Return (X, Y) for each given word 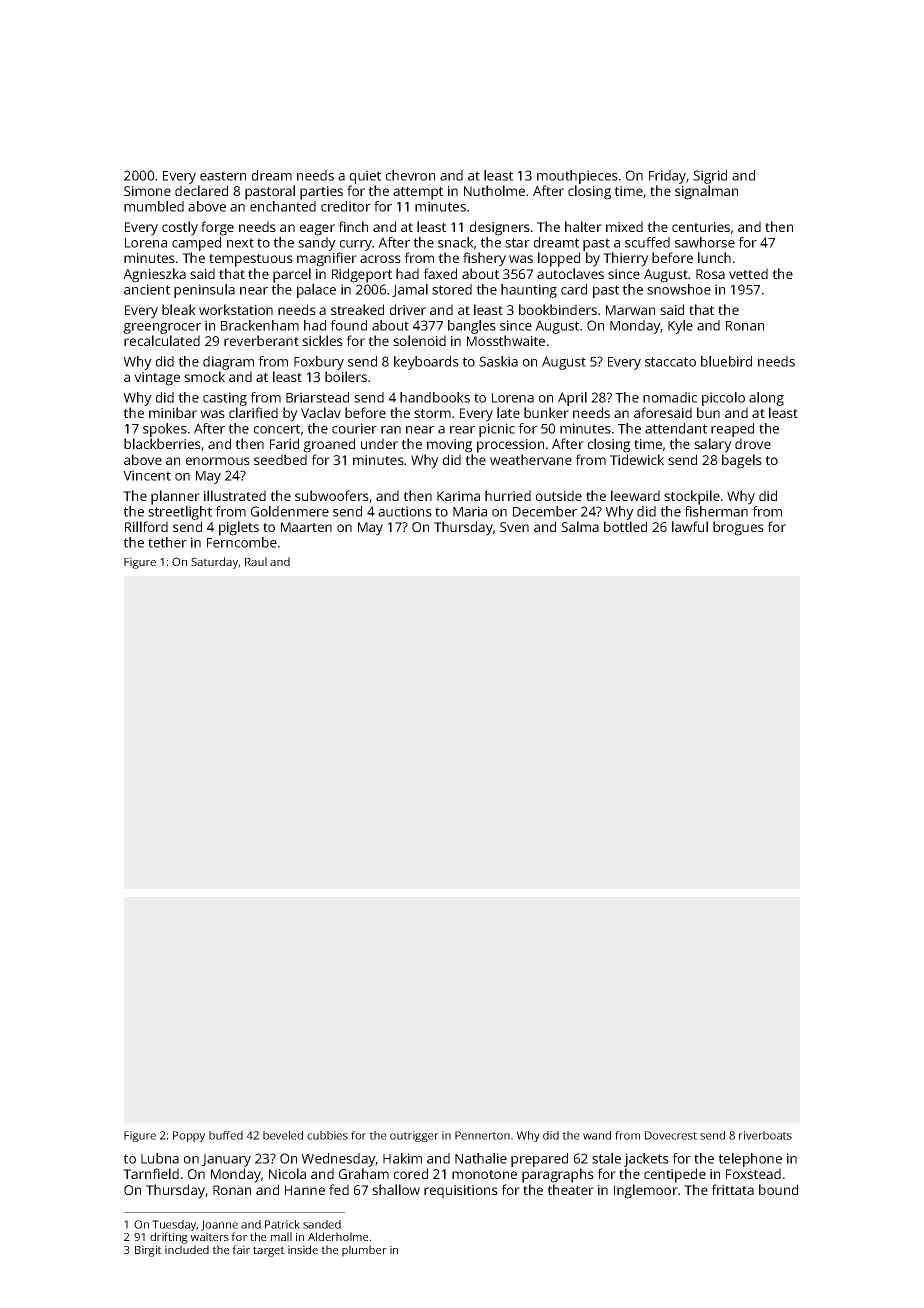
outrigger (414, 1136)
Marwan (630, 310)
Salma (580, 526)
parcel (292, 275)
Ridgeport (362, 275)
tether (167, 542)
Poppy (189, 1136)
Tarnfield (151, 1173)
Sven (514, 527)
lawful (690, 526)
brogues (738, 528)
